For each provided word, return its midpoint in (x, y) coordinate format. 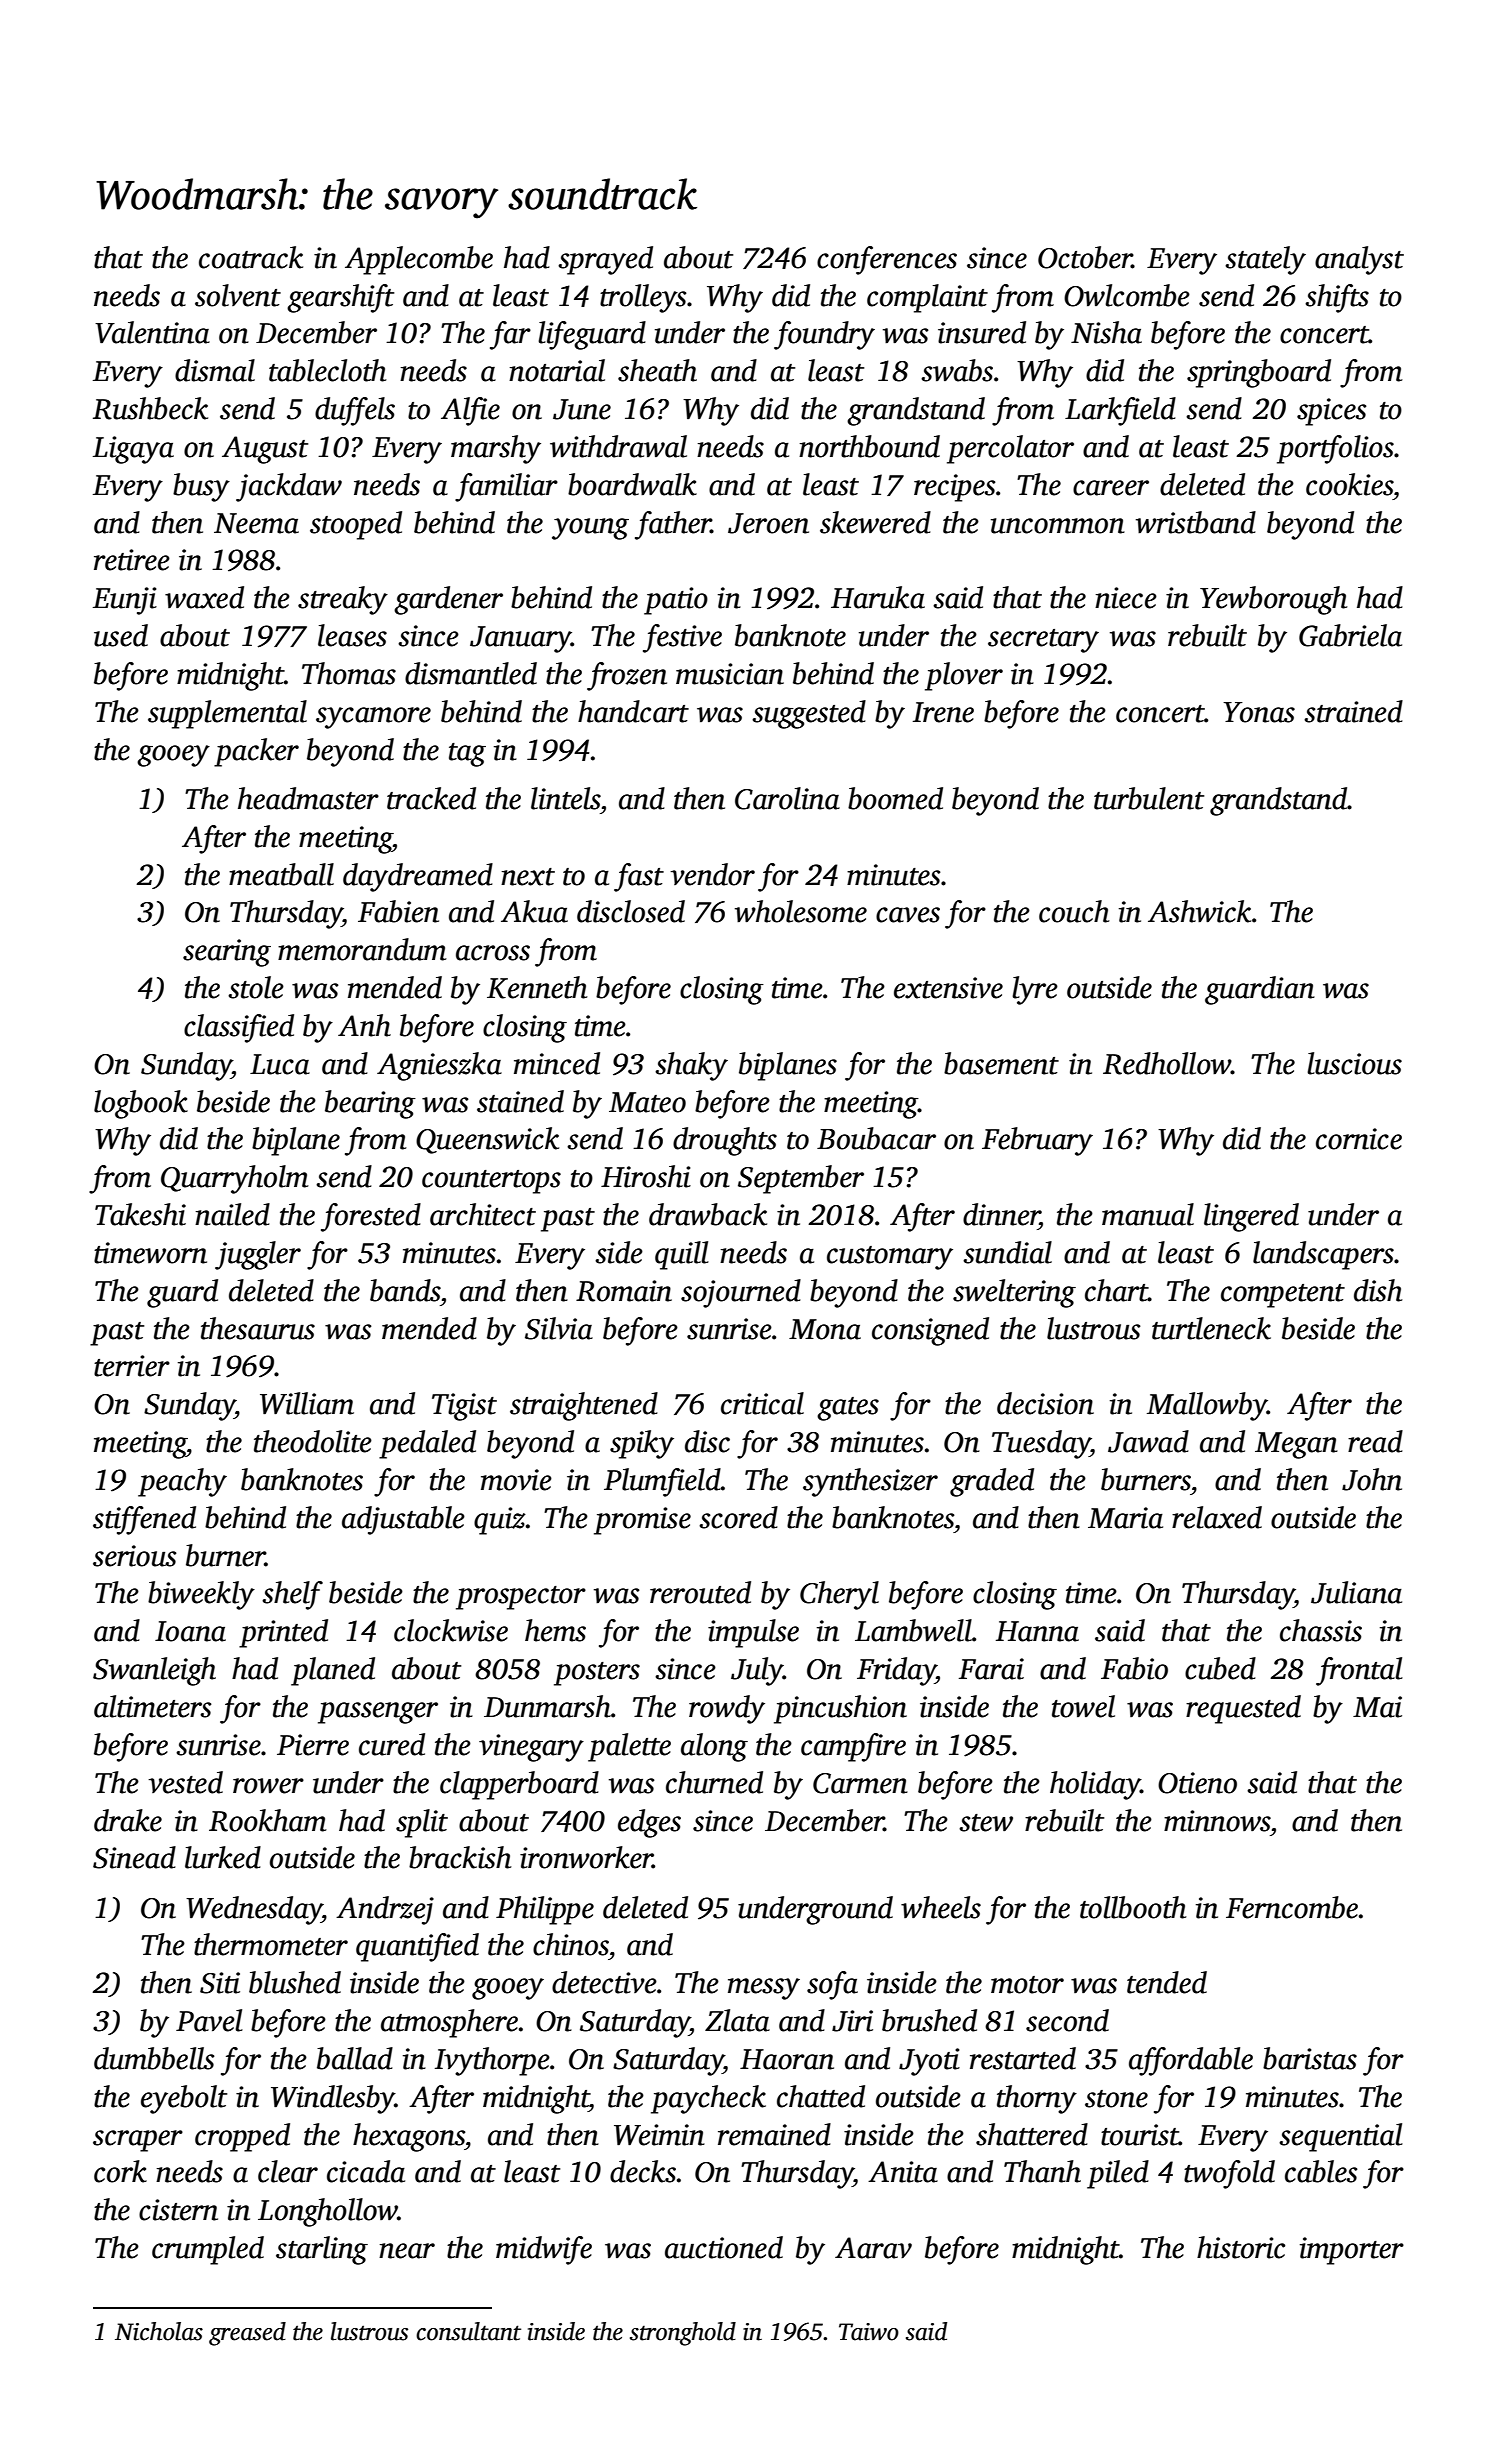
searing (227, 953)
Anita (903, 2172)
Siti (220, 1983)
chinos (571, 1944)
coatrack (251, 257)
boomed (895, 798)
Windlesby (333, 2099)
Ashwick (1199, 911)
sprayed (605, 260)
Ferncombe (1292, 1907)
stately (1265, 260)
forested (371, 1217)
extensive (948, 988)
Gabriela (1350, 635)
